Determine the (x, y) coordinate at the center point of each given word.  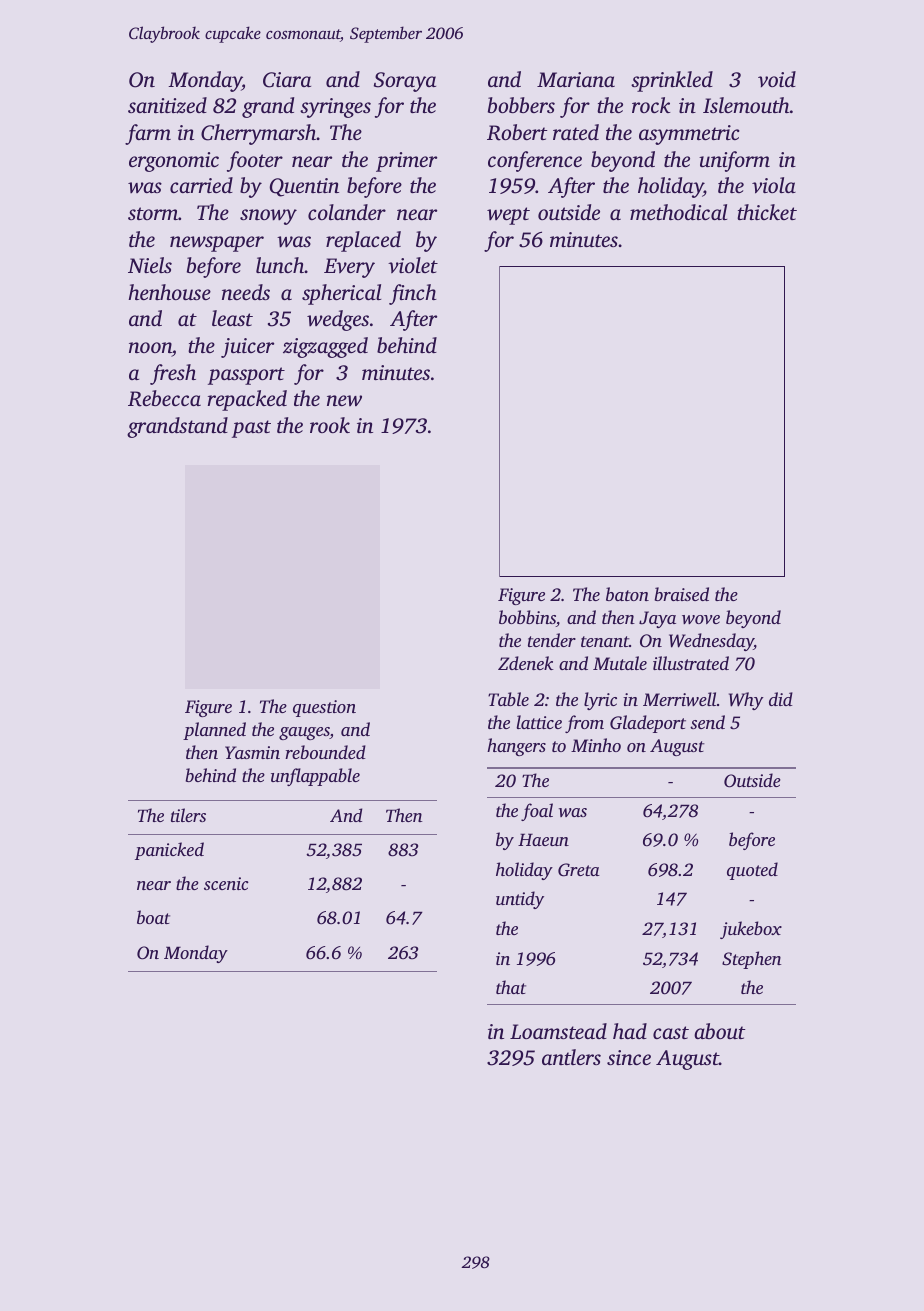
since (629, 1057)
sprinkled (672, 81)
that (511, 987)
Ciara (287, 80)
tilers (188, 815)
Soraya (405, 82)
